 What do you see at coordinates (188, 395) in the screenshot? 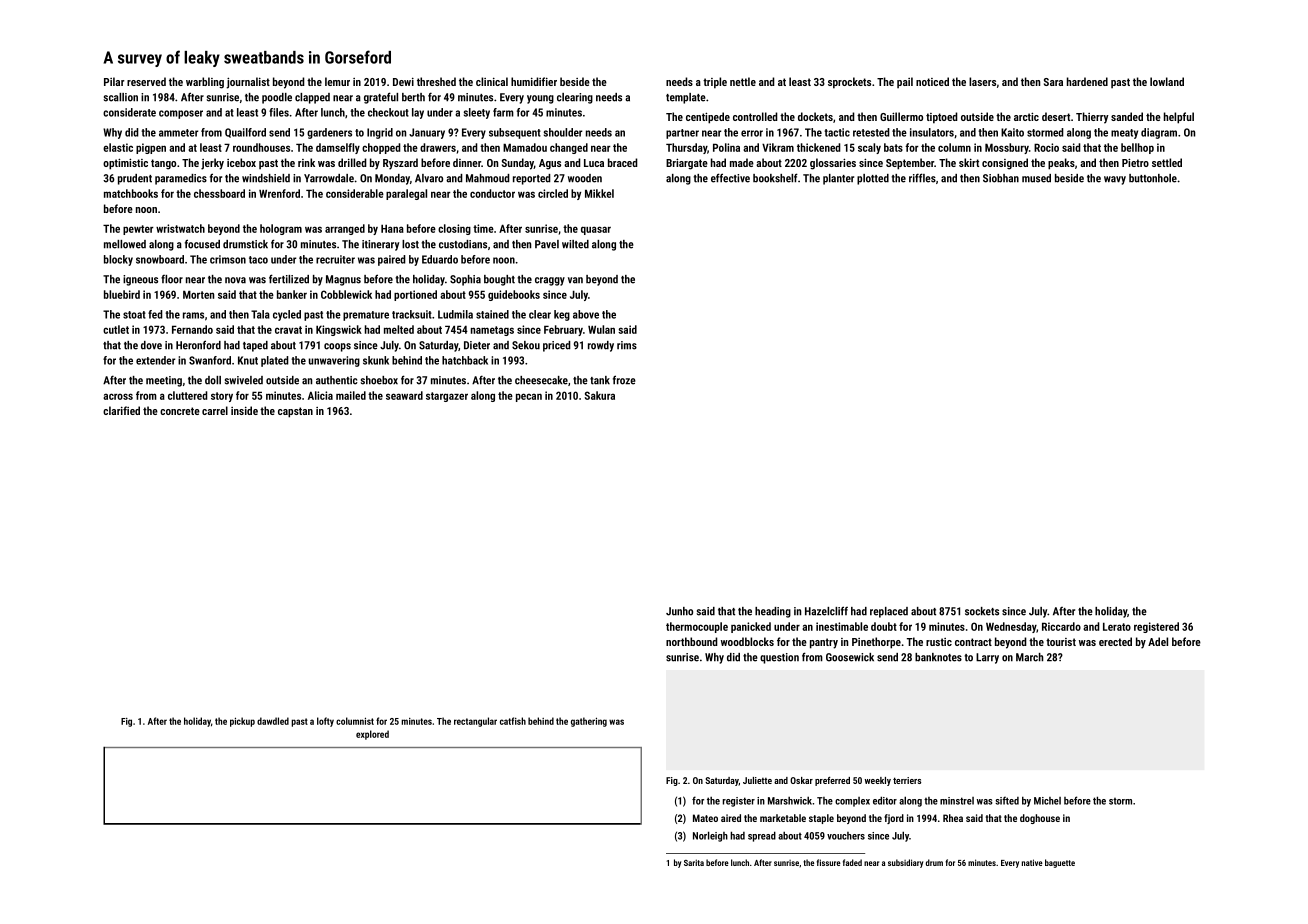
I see `cluttered` at bounding box center [188, 395].
